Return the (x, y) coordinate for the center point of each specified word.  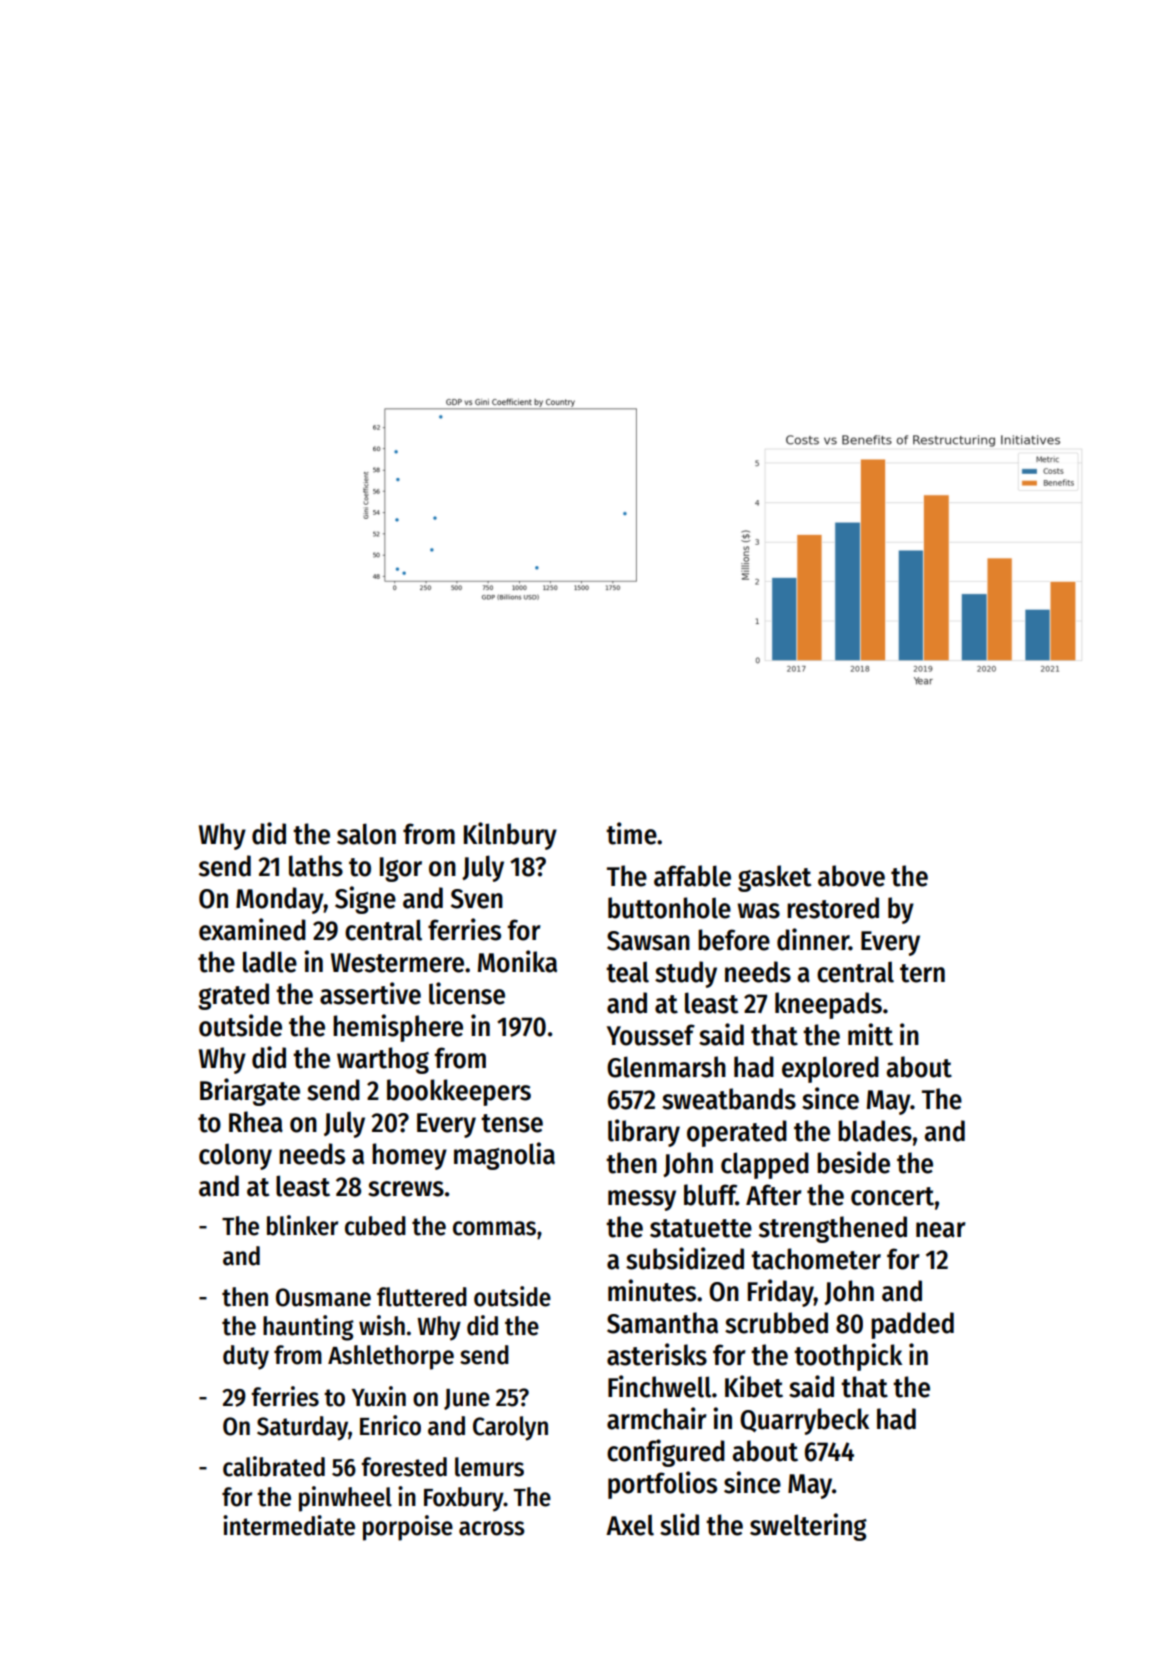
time (631, 833)
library (644, 1133)
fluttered (422, 1297)
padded (912, 1325)
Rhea (256, 1122)
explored (830, 1069)
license (467, 993)
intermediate (289, 1525)
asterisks (657, 1354)
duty (246, 1357)
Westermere (397, 963)
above (851, 876)
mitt (870, 1034)
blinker (302, 1225)
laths (316, 866)
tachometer (816, 1259)
